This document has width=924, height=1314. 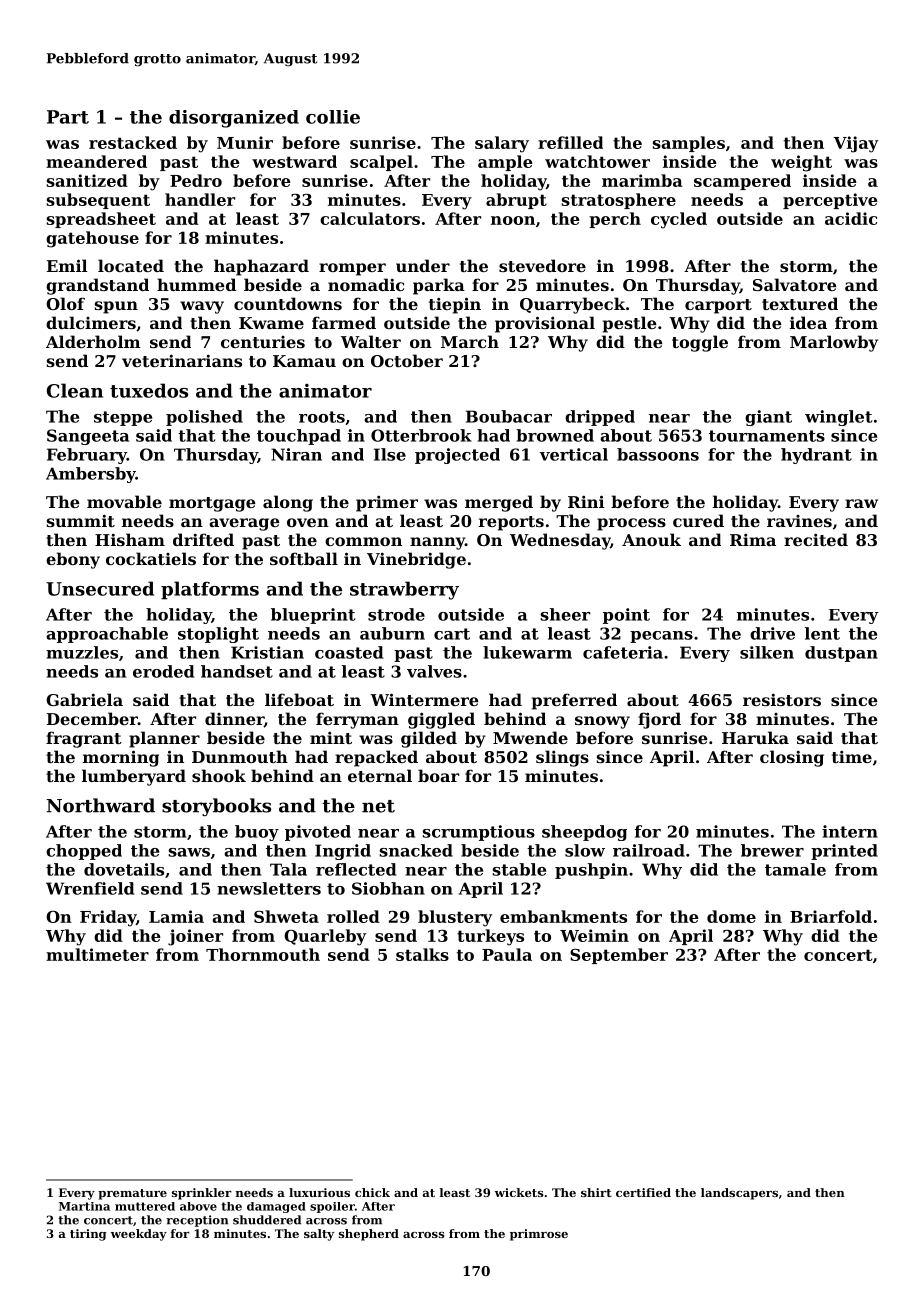 What do you see at coordinates (67, 265) in the document?
I see `Emil` at bounding box center [67, 265].
